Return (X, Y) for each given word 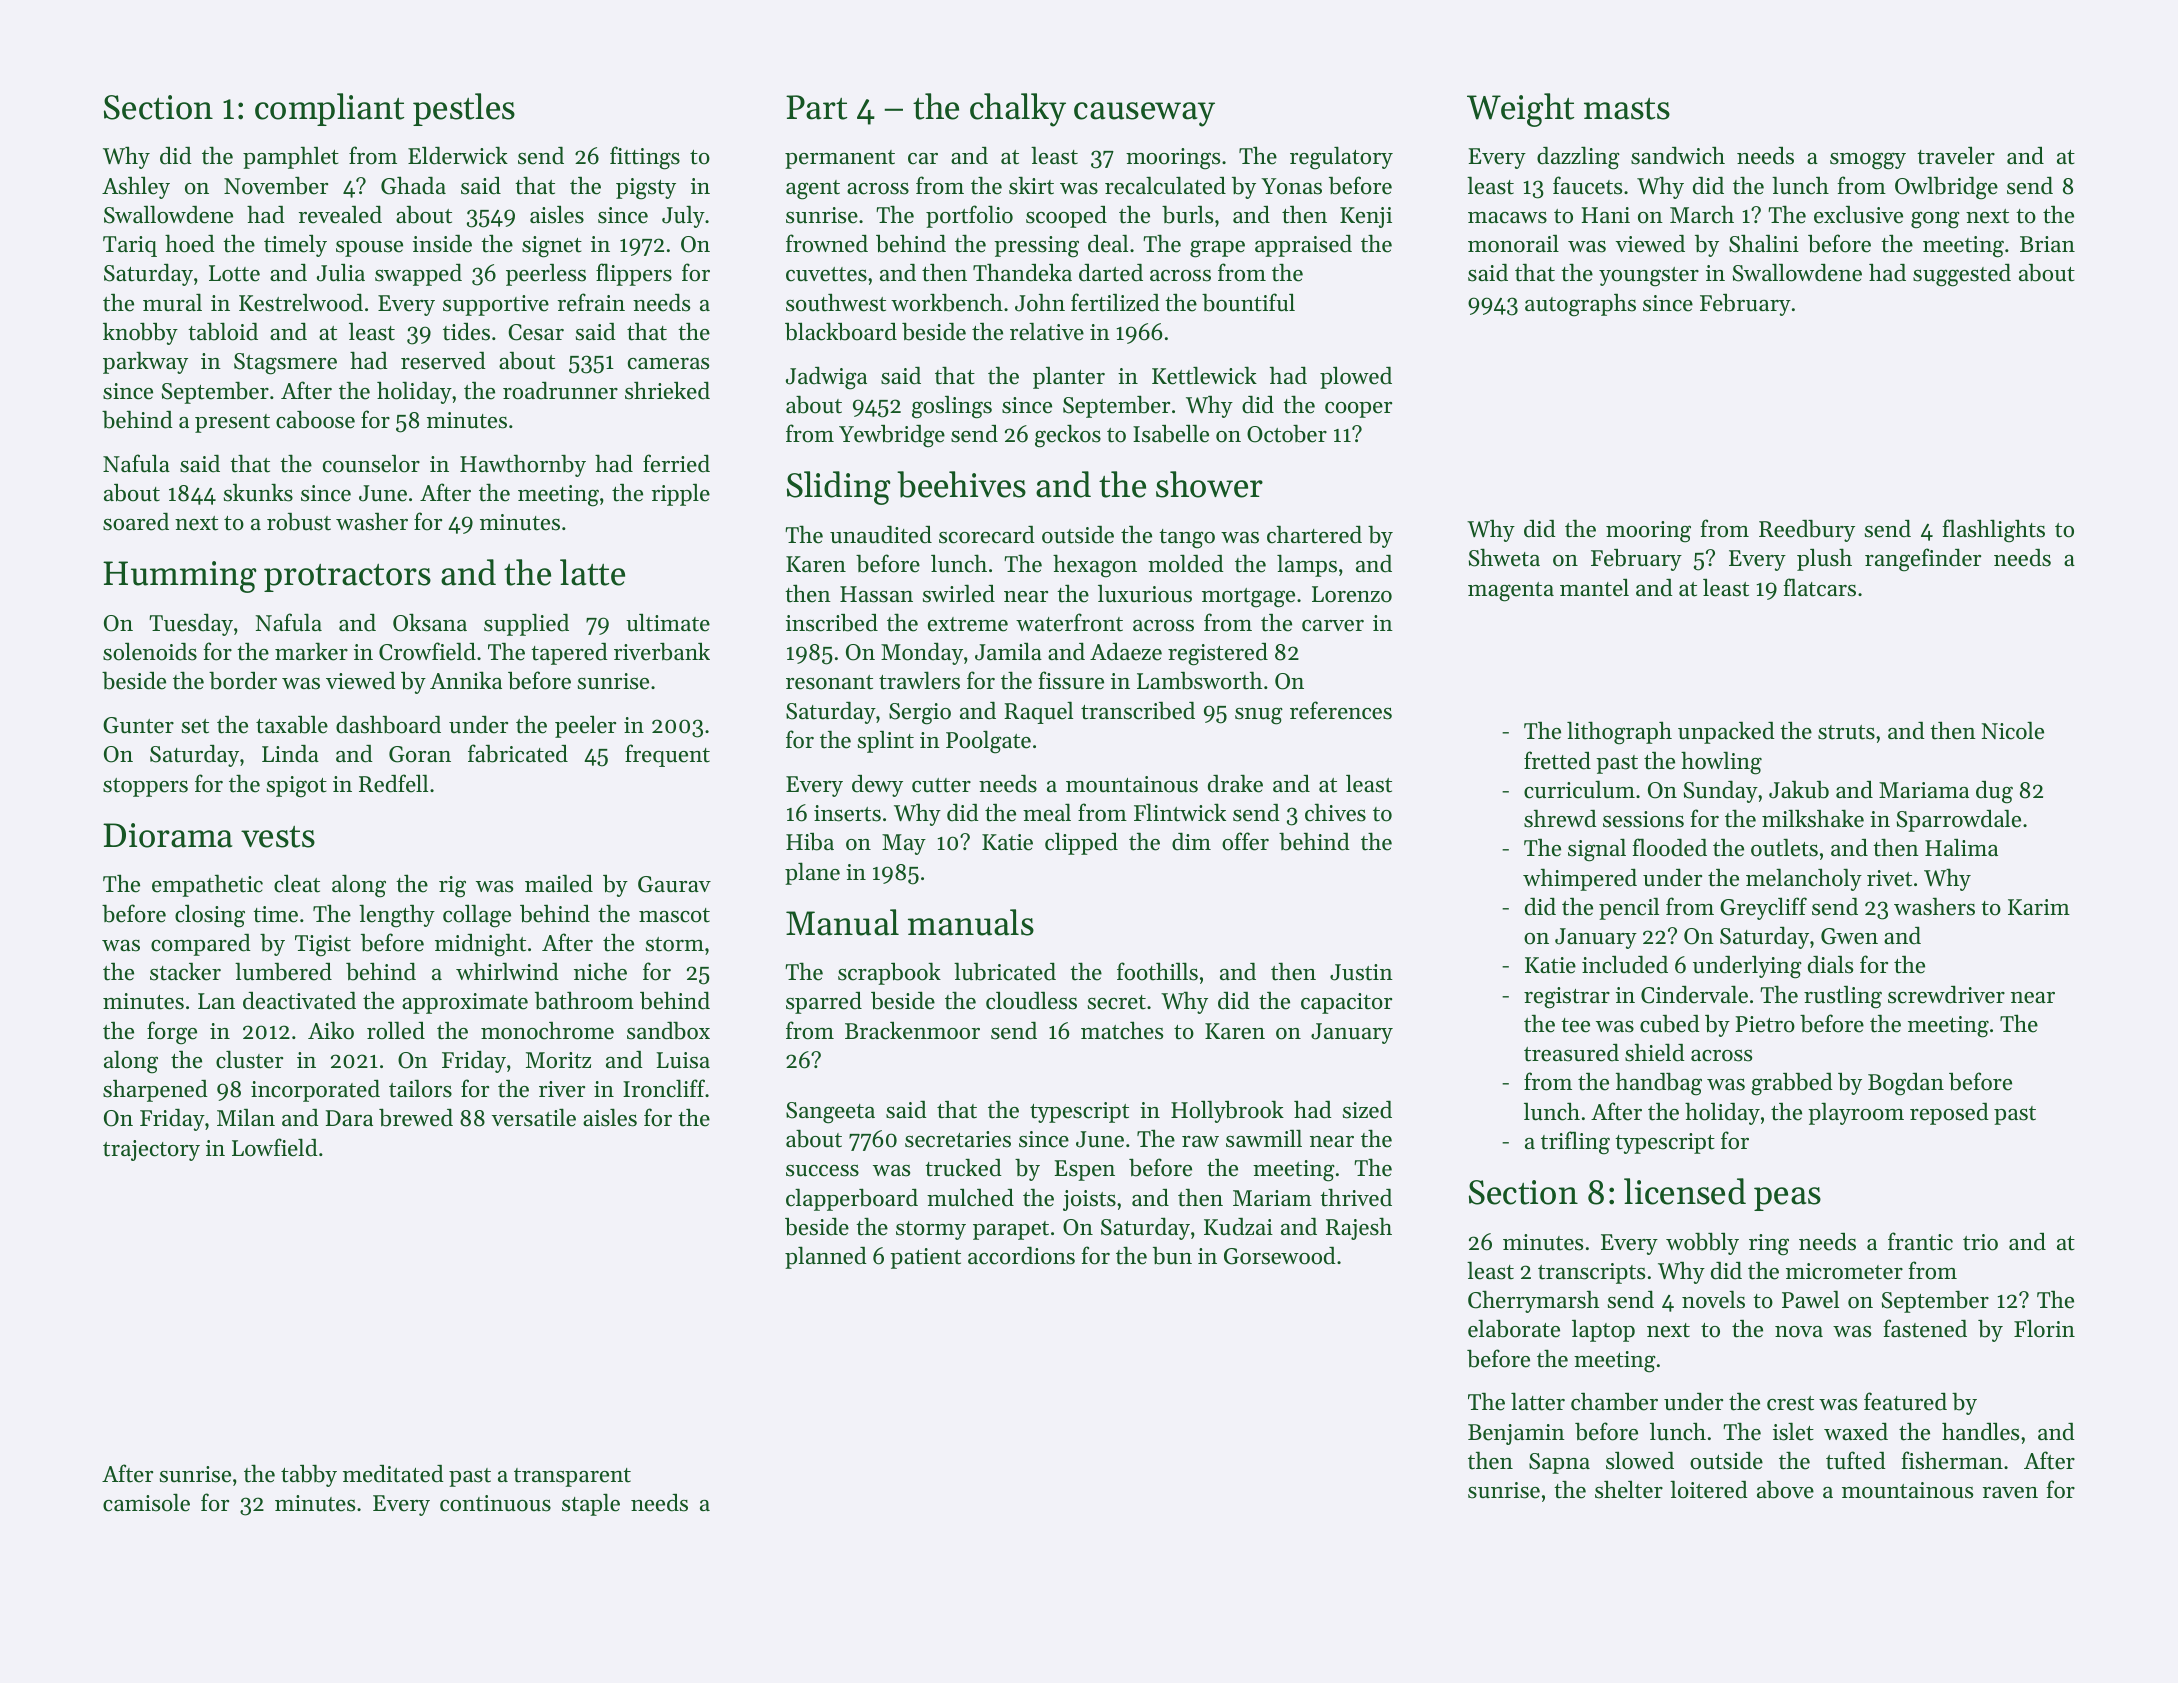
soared (136, 522)
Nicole (2013, 730)
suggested (1962, 275)
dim (1191, 842)
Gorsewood (1280, 1256)
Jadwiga (826, 378)
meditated (393, 1474)
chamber (1614, 1401)
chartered (1314, 534)
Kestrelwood (301, 302)
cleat (297, 883)
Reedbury (1807, 531)
